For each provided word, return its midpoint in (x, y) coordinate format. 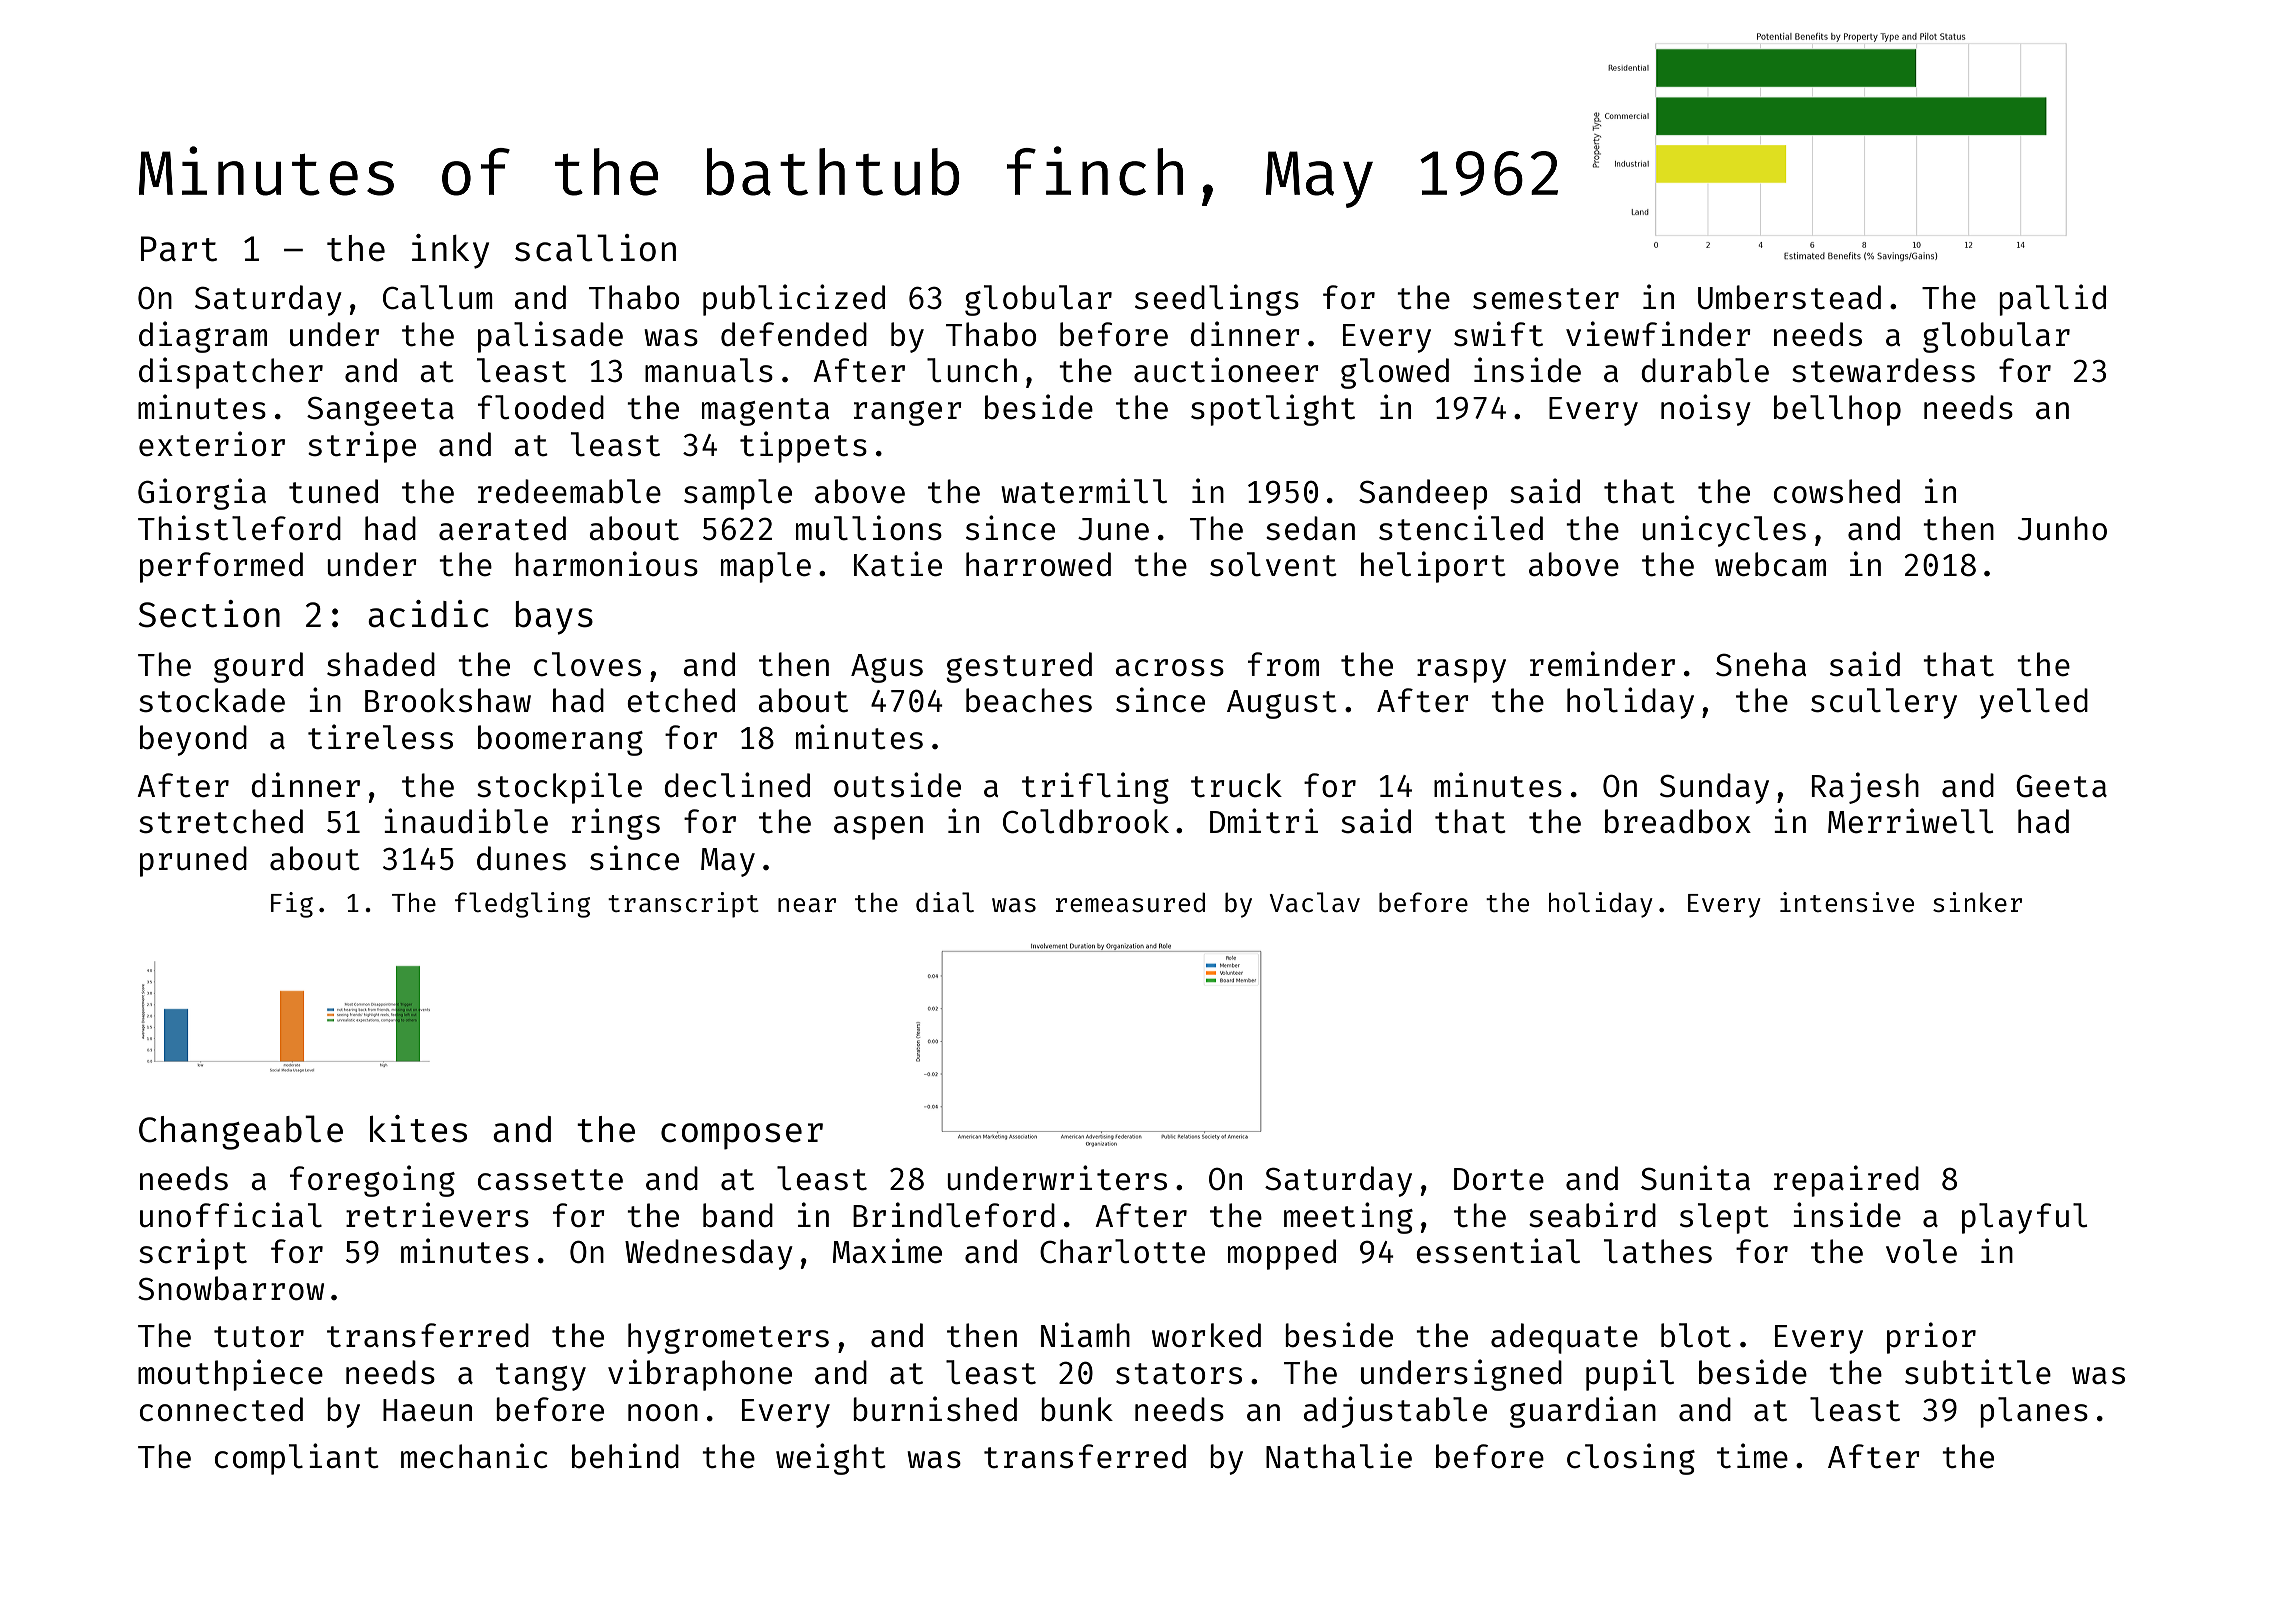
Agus (887, 668)
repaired (1846, 1181)
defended (794, 334)
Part (179, 249)
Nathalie (1339, 1456)
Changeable (241, 1132)
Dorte (1499, 1179)
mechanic (474, 1456)
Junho (2062, 528)
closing (1631, 1459)
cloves (587, 664)
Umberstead (1789, 297)
